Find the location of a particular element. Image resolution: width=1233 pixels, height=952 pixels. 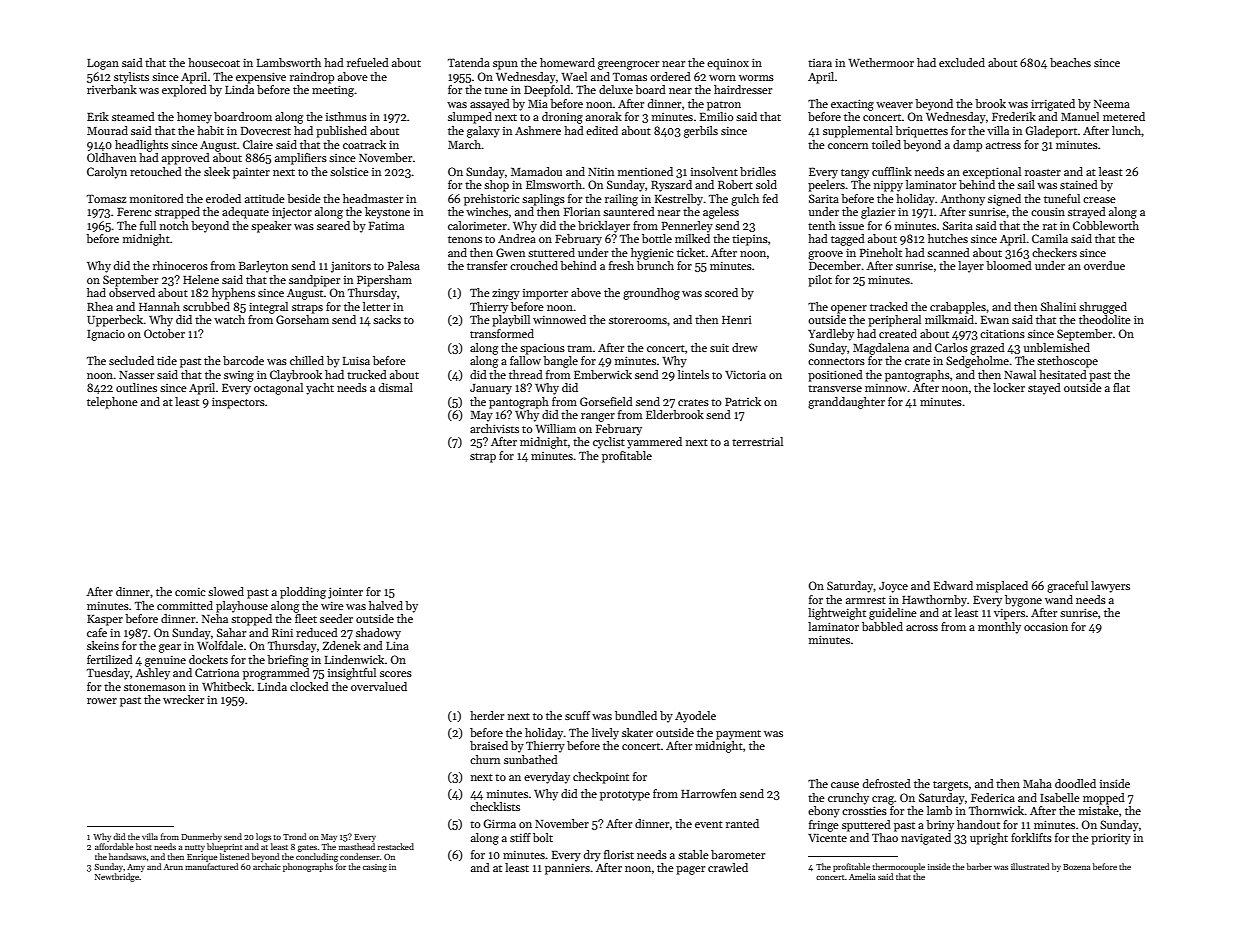

exceptional is located at coordinates (992, 173).
